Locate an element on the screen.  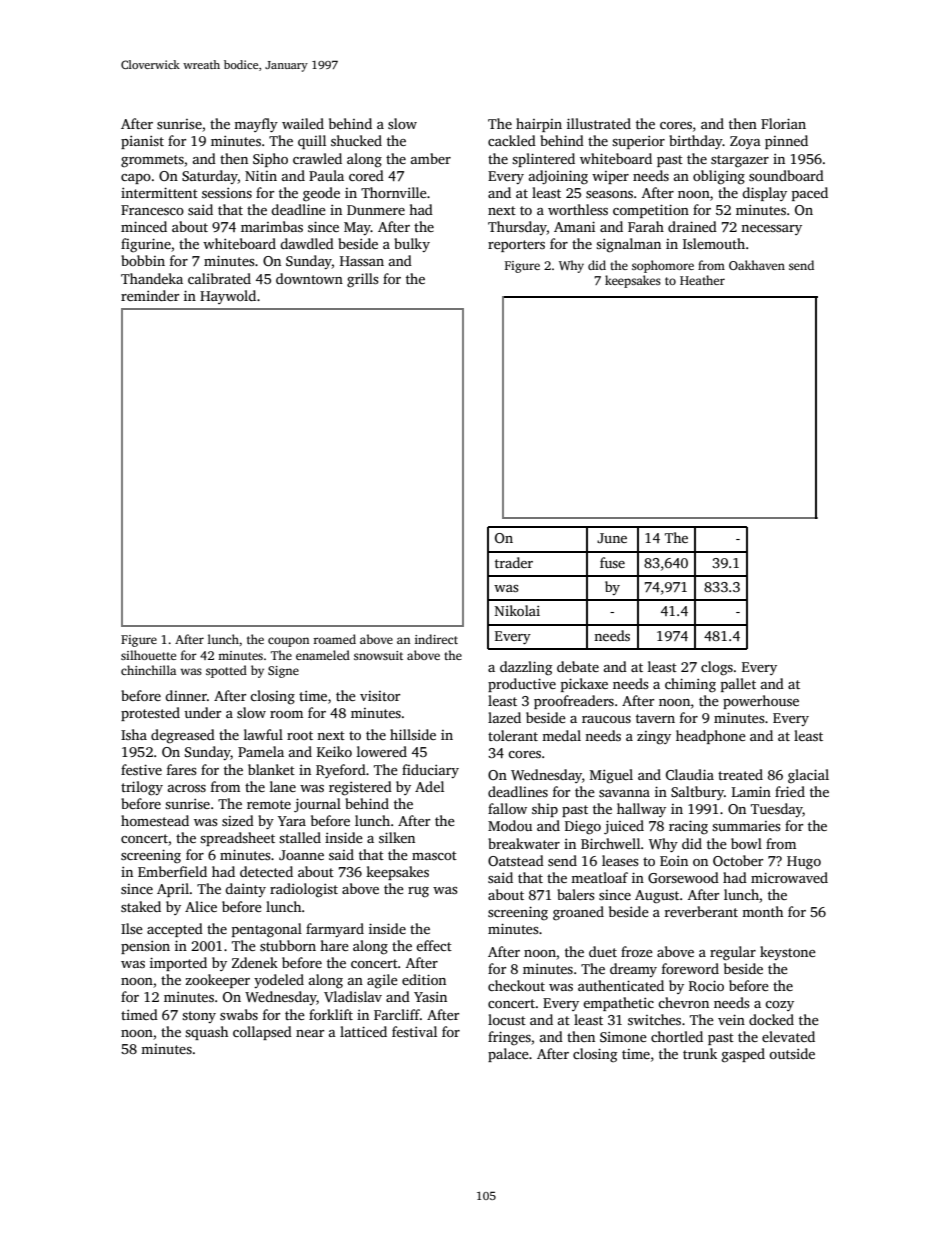
June is located at coordinates (612, 538).
